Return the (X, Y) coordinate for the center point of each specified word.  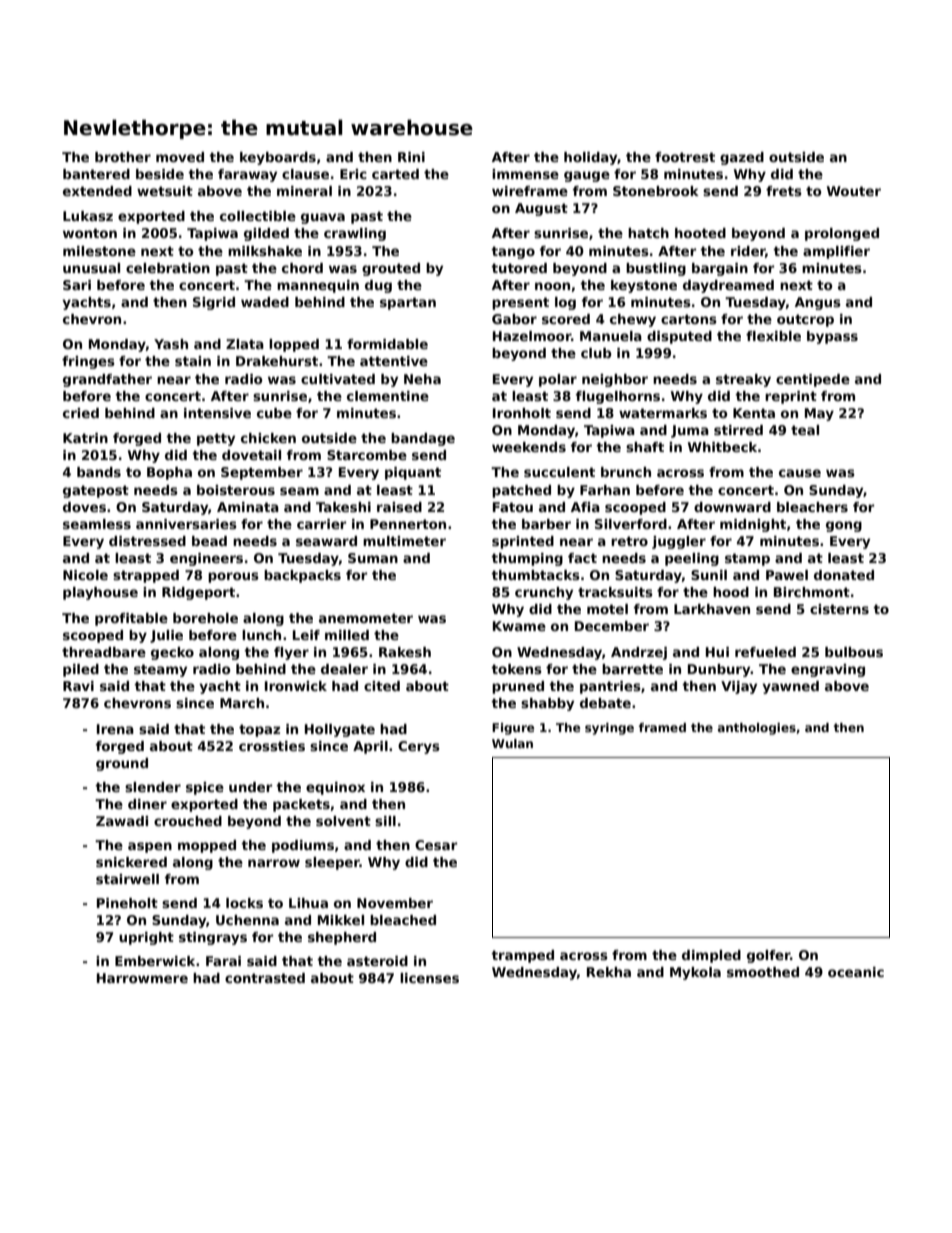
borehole (205, 618)
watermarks (663, 413)
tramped (522, 956)
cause (800, 473)
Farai (223, 961)
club (596, 353)
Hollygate (340, 730)
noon (552, 286)
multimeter (404, 541)
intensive (217, 413)
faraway (247, 175)
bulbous (854, 652)
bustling (656, 269)
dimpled (711, 956)
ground (122, 764)
